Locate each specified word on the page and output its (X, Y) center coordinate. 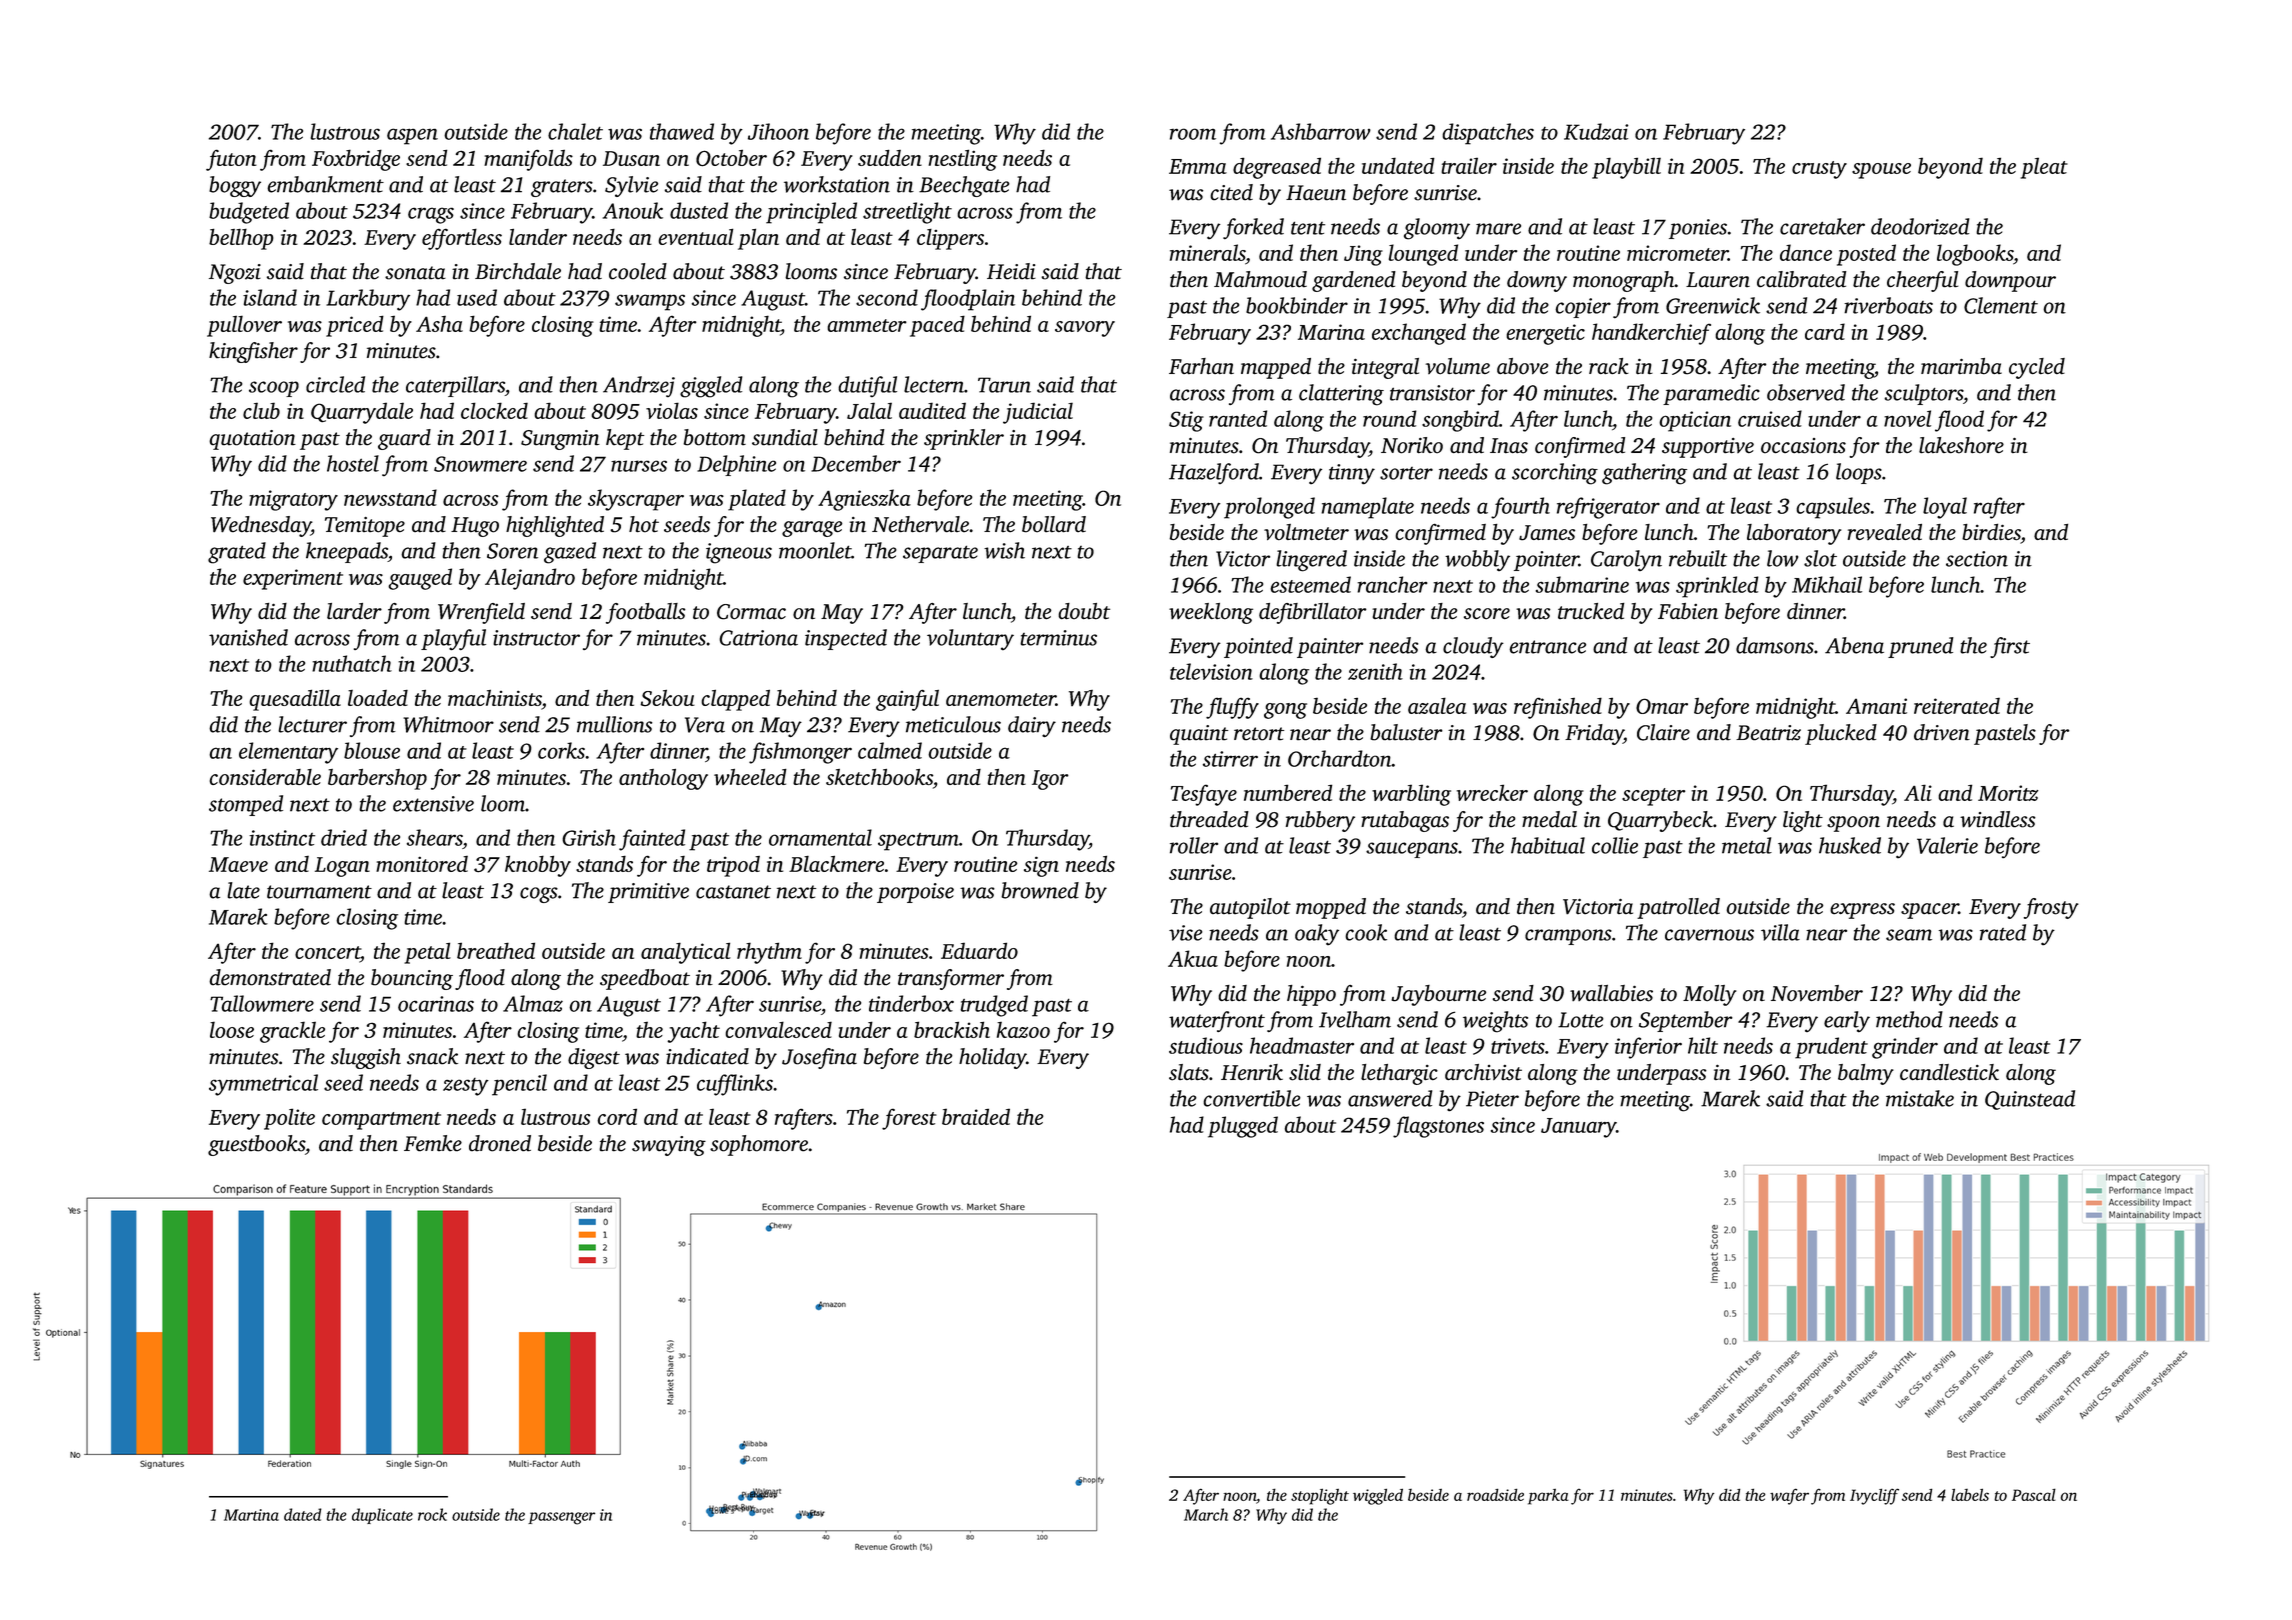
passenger (561, 1518)
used (477, 297)
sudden (890, 157)
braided (976, 1116)
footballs (646, 613)
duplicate (382, 1516)
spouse (1881, 171)
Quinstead (2030, 1100)
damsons (1775, 645)
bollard (1054, 524)
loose (232, 1029)
